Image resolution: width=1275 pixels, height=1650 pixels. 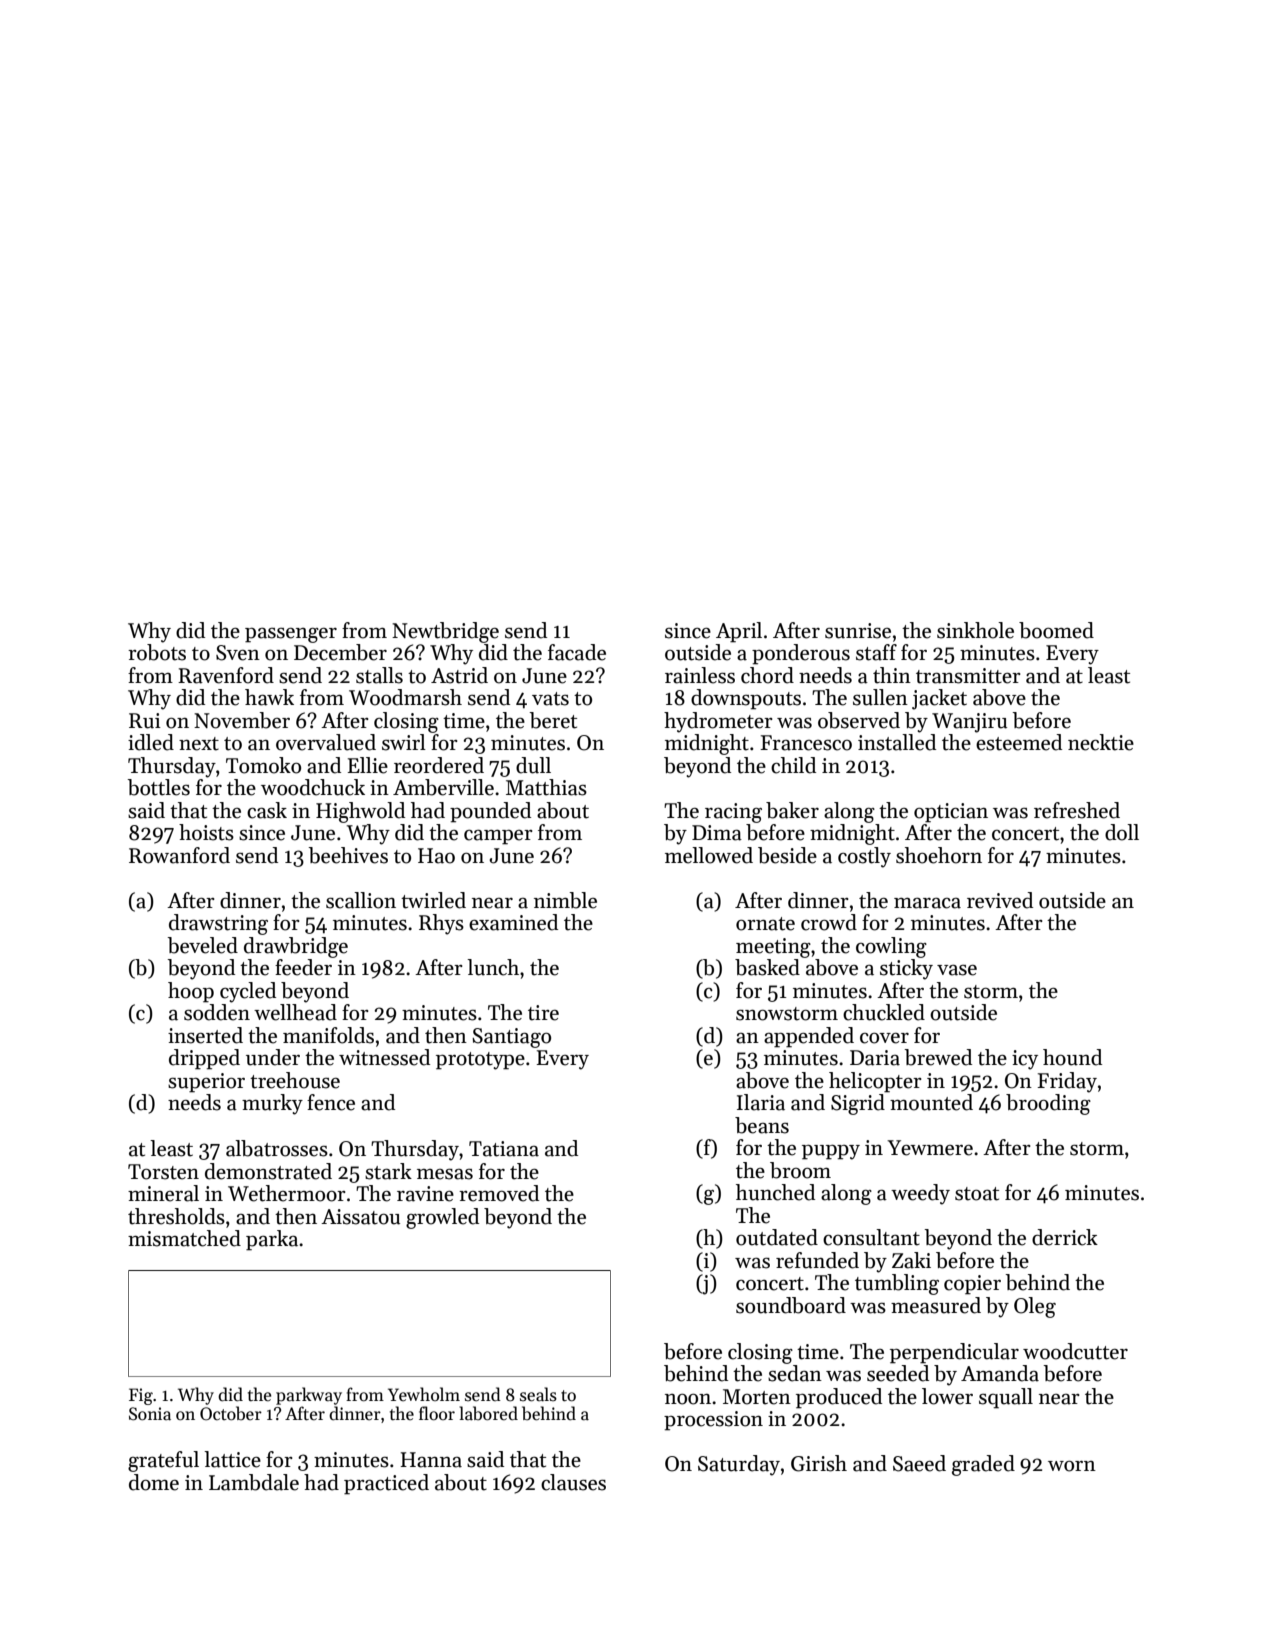 What do you see at coordinates (388, 1171) in the document?
I see `stark` at bounding box center [388, 1171].
